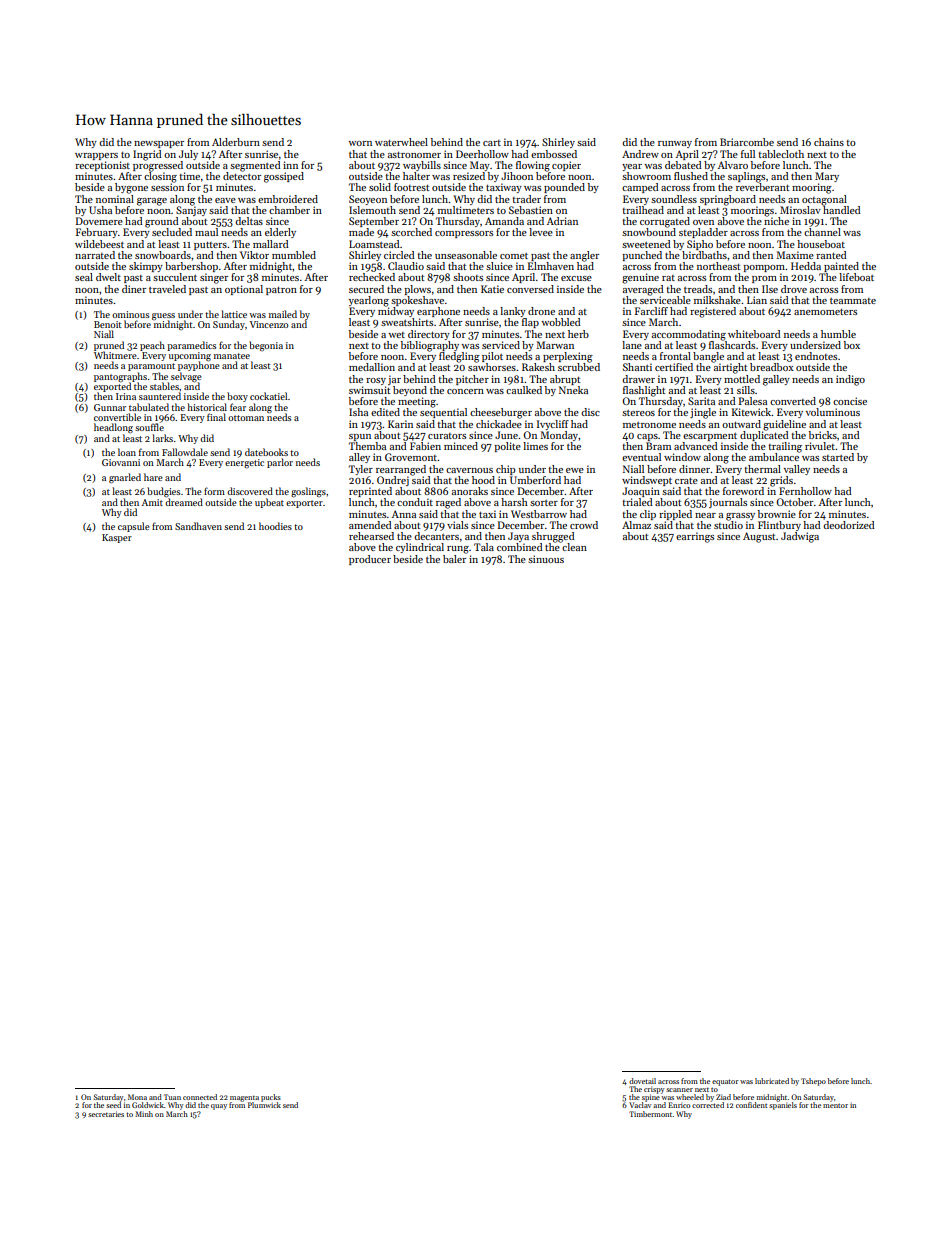 The image size is (952, 1233). Describe the element at coordinates (198, 526) in the screenshot. I see `Sandhaven` at that location.
